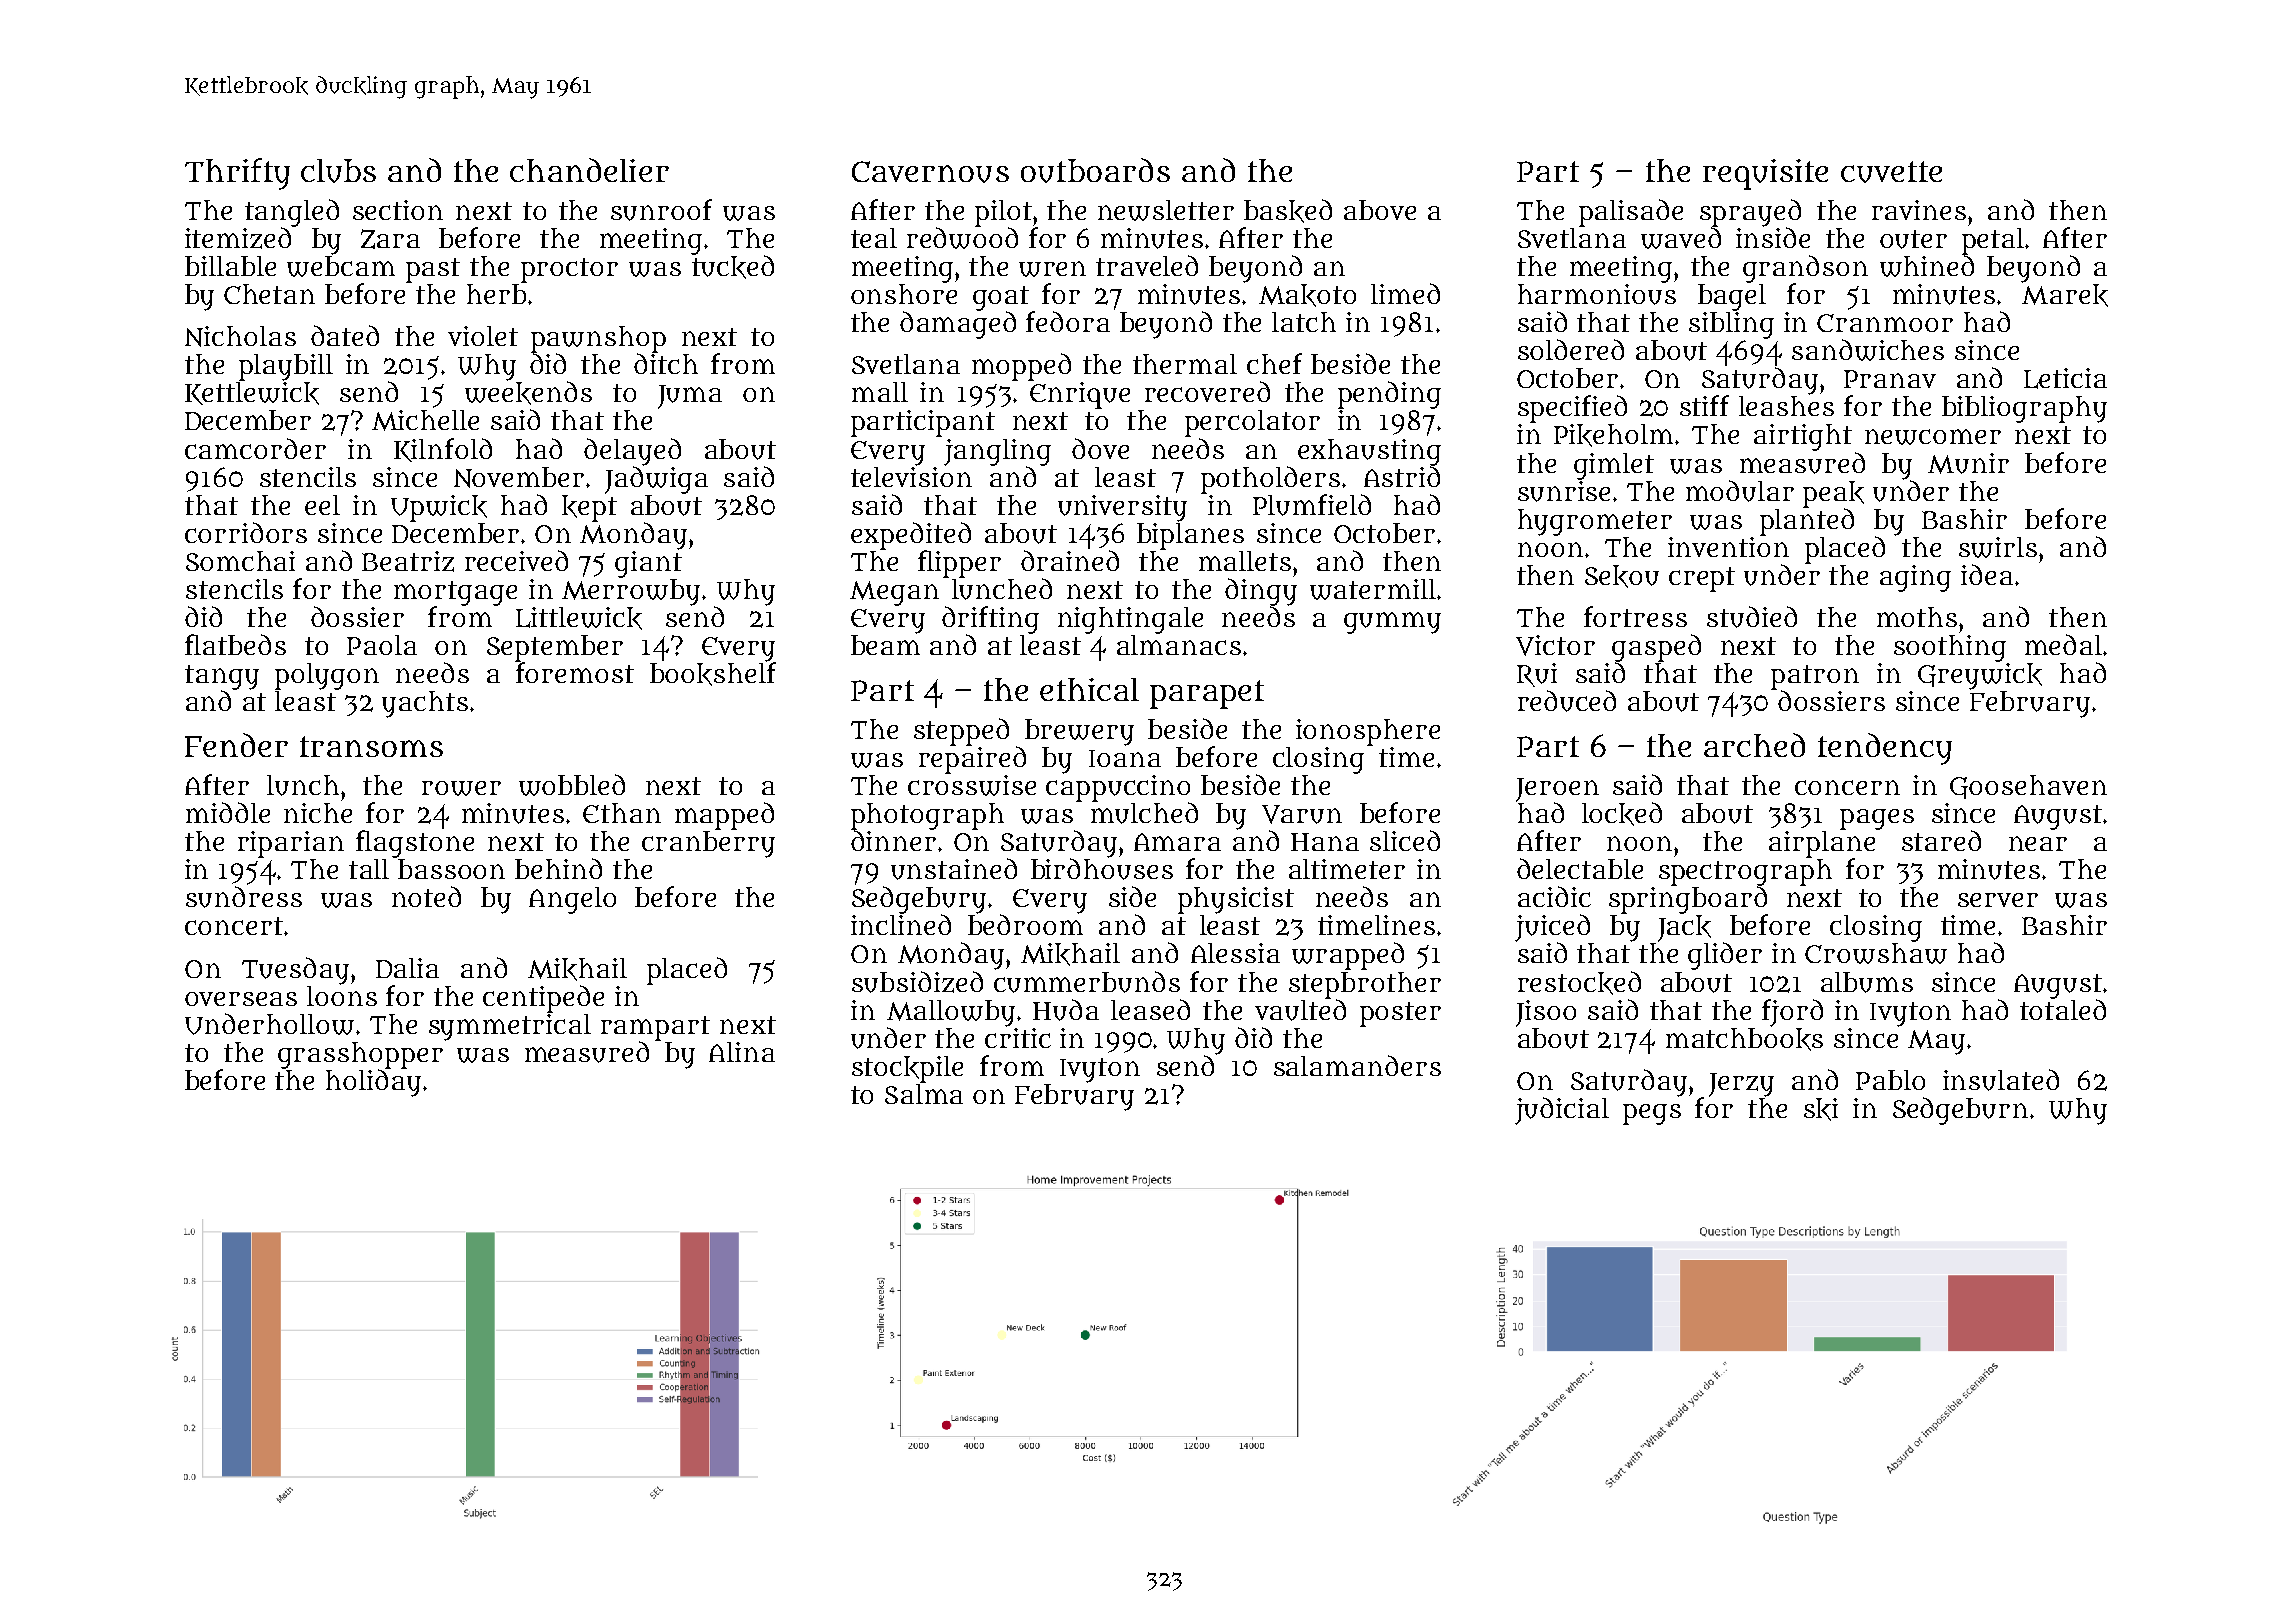 This screenshot has height=1620, width=2292. What do you see at coordinates (1312, 505) in the screenshot?
I see `Plumfield` at bounding box center [1312, 505].
